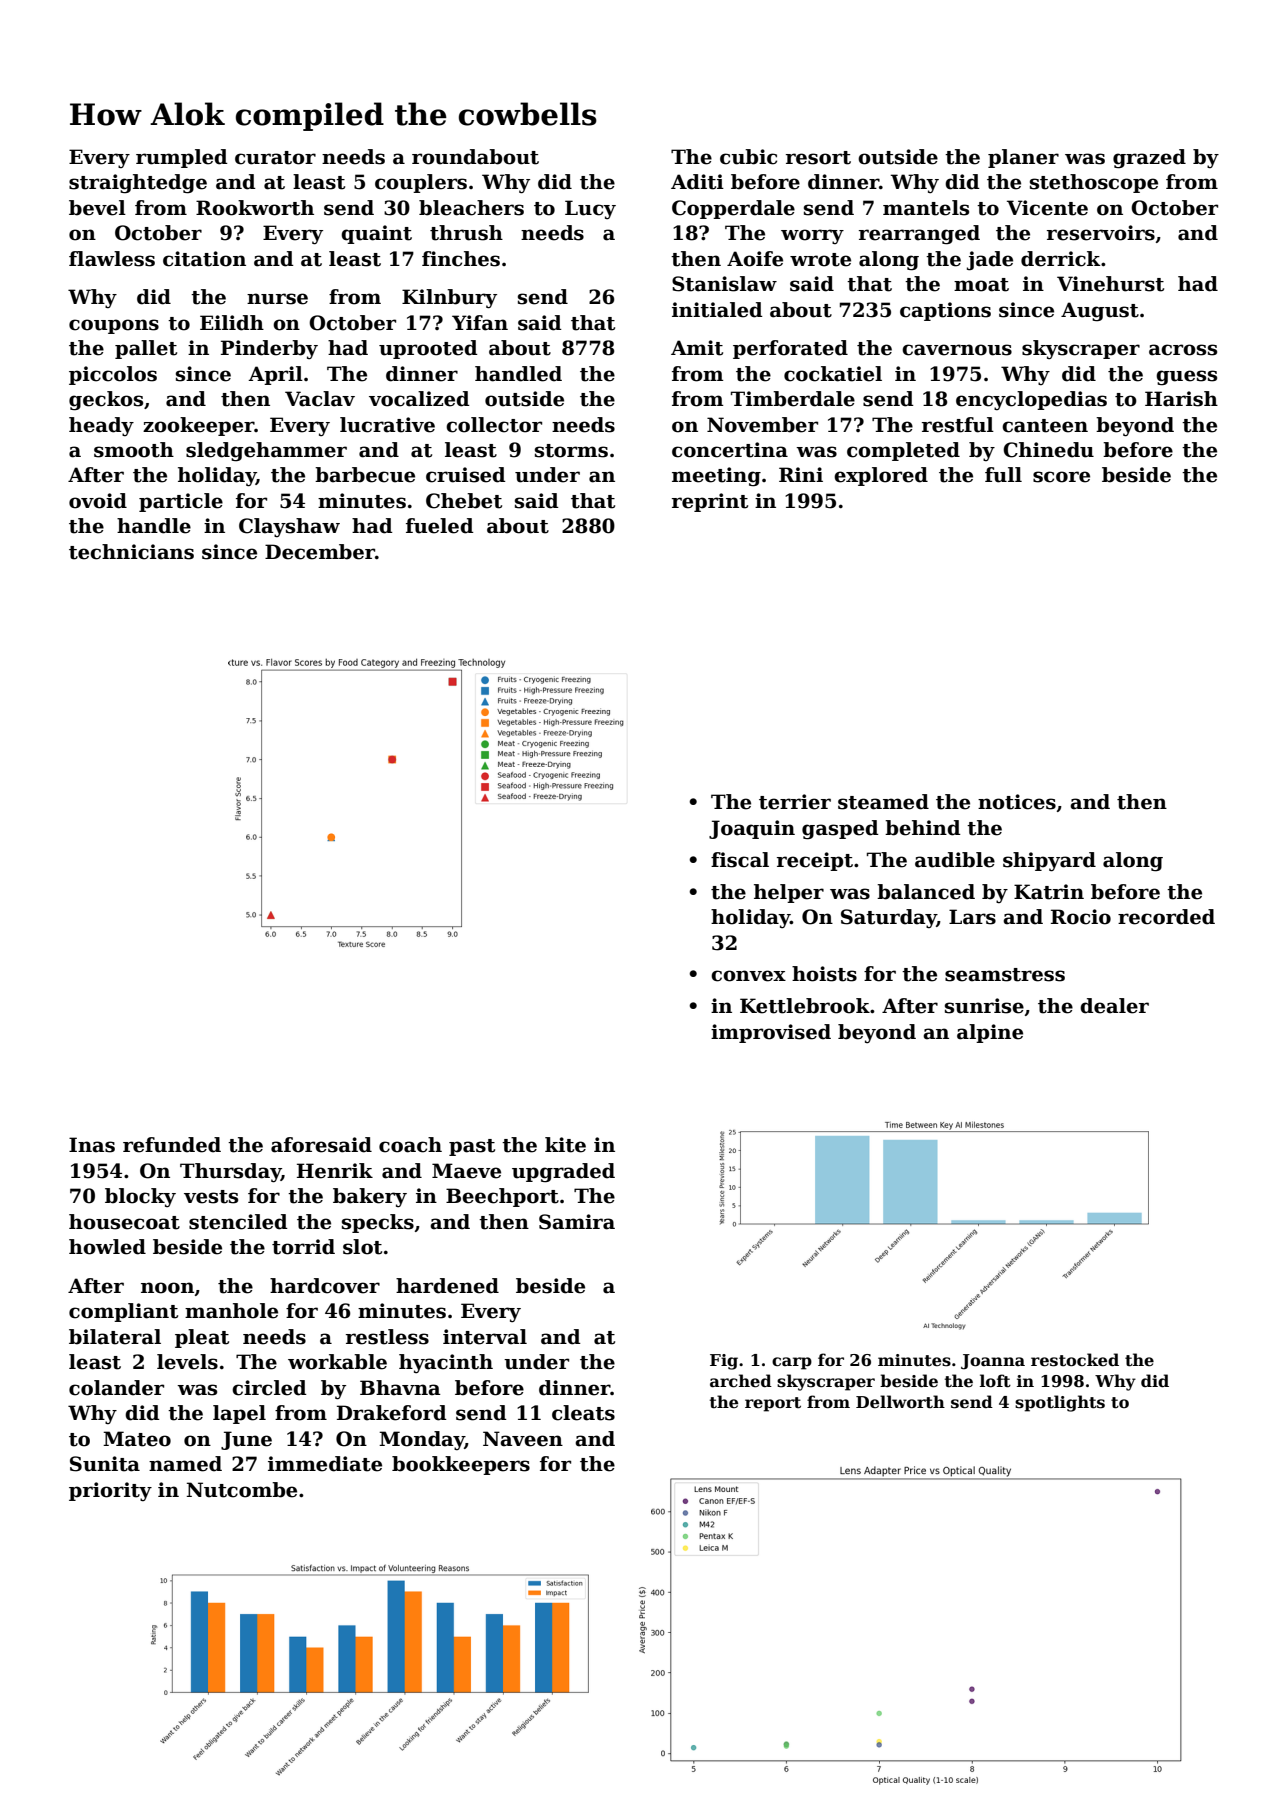 The width and height of the image is (1287, 1820). I want to click on terrier, so click(795, 802).
